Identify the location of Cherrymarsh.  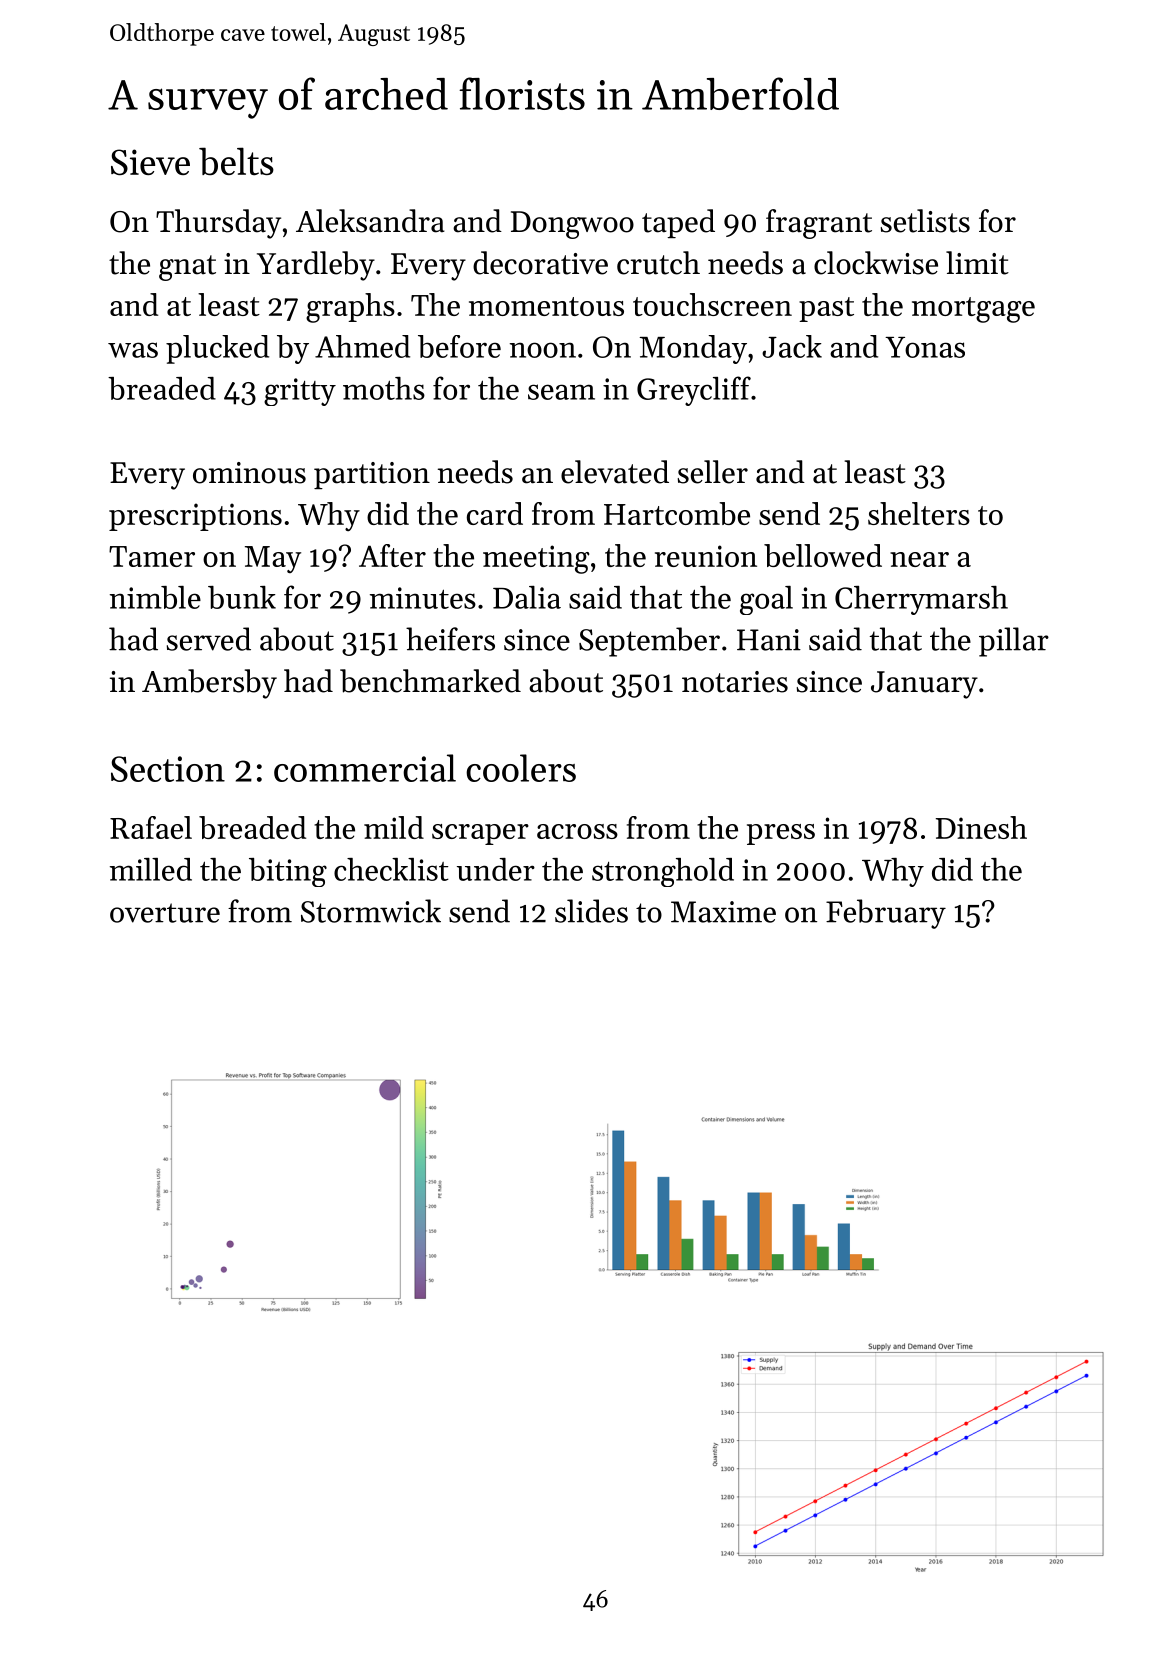
(921, 600).
